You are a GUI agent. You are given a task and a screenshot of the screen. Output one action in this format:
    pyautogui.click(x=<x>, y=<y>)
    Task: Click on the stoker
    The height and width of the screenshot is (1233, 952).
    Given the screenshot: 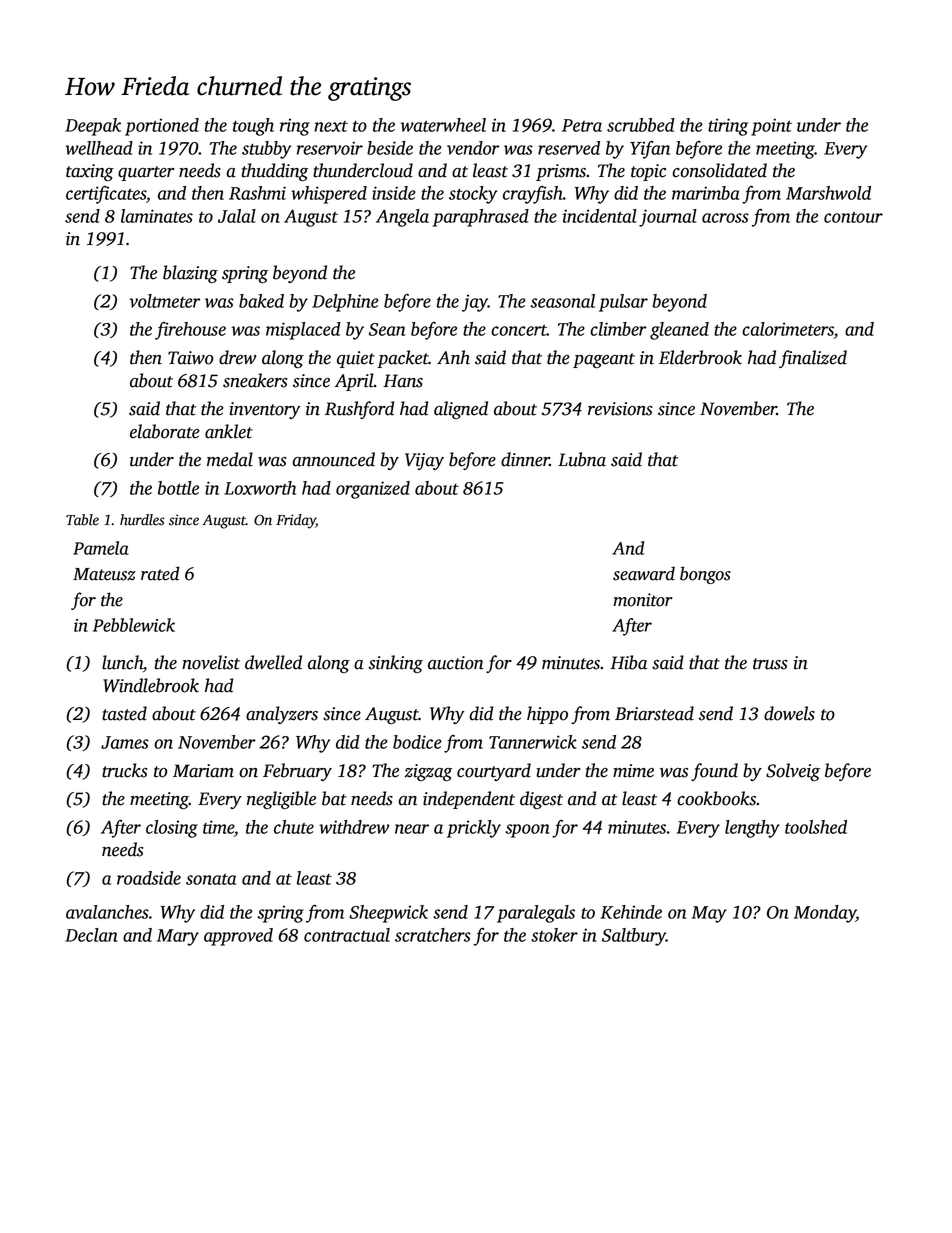 What is the action you would take?
    pyautogui.click(x=554, y=935)
